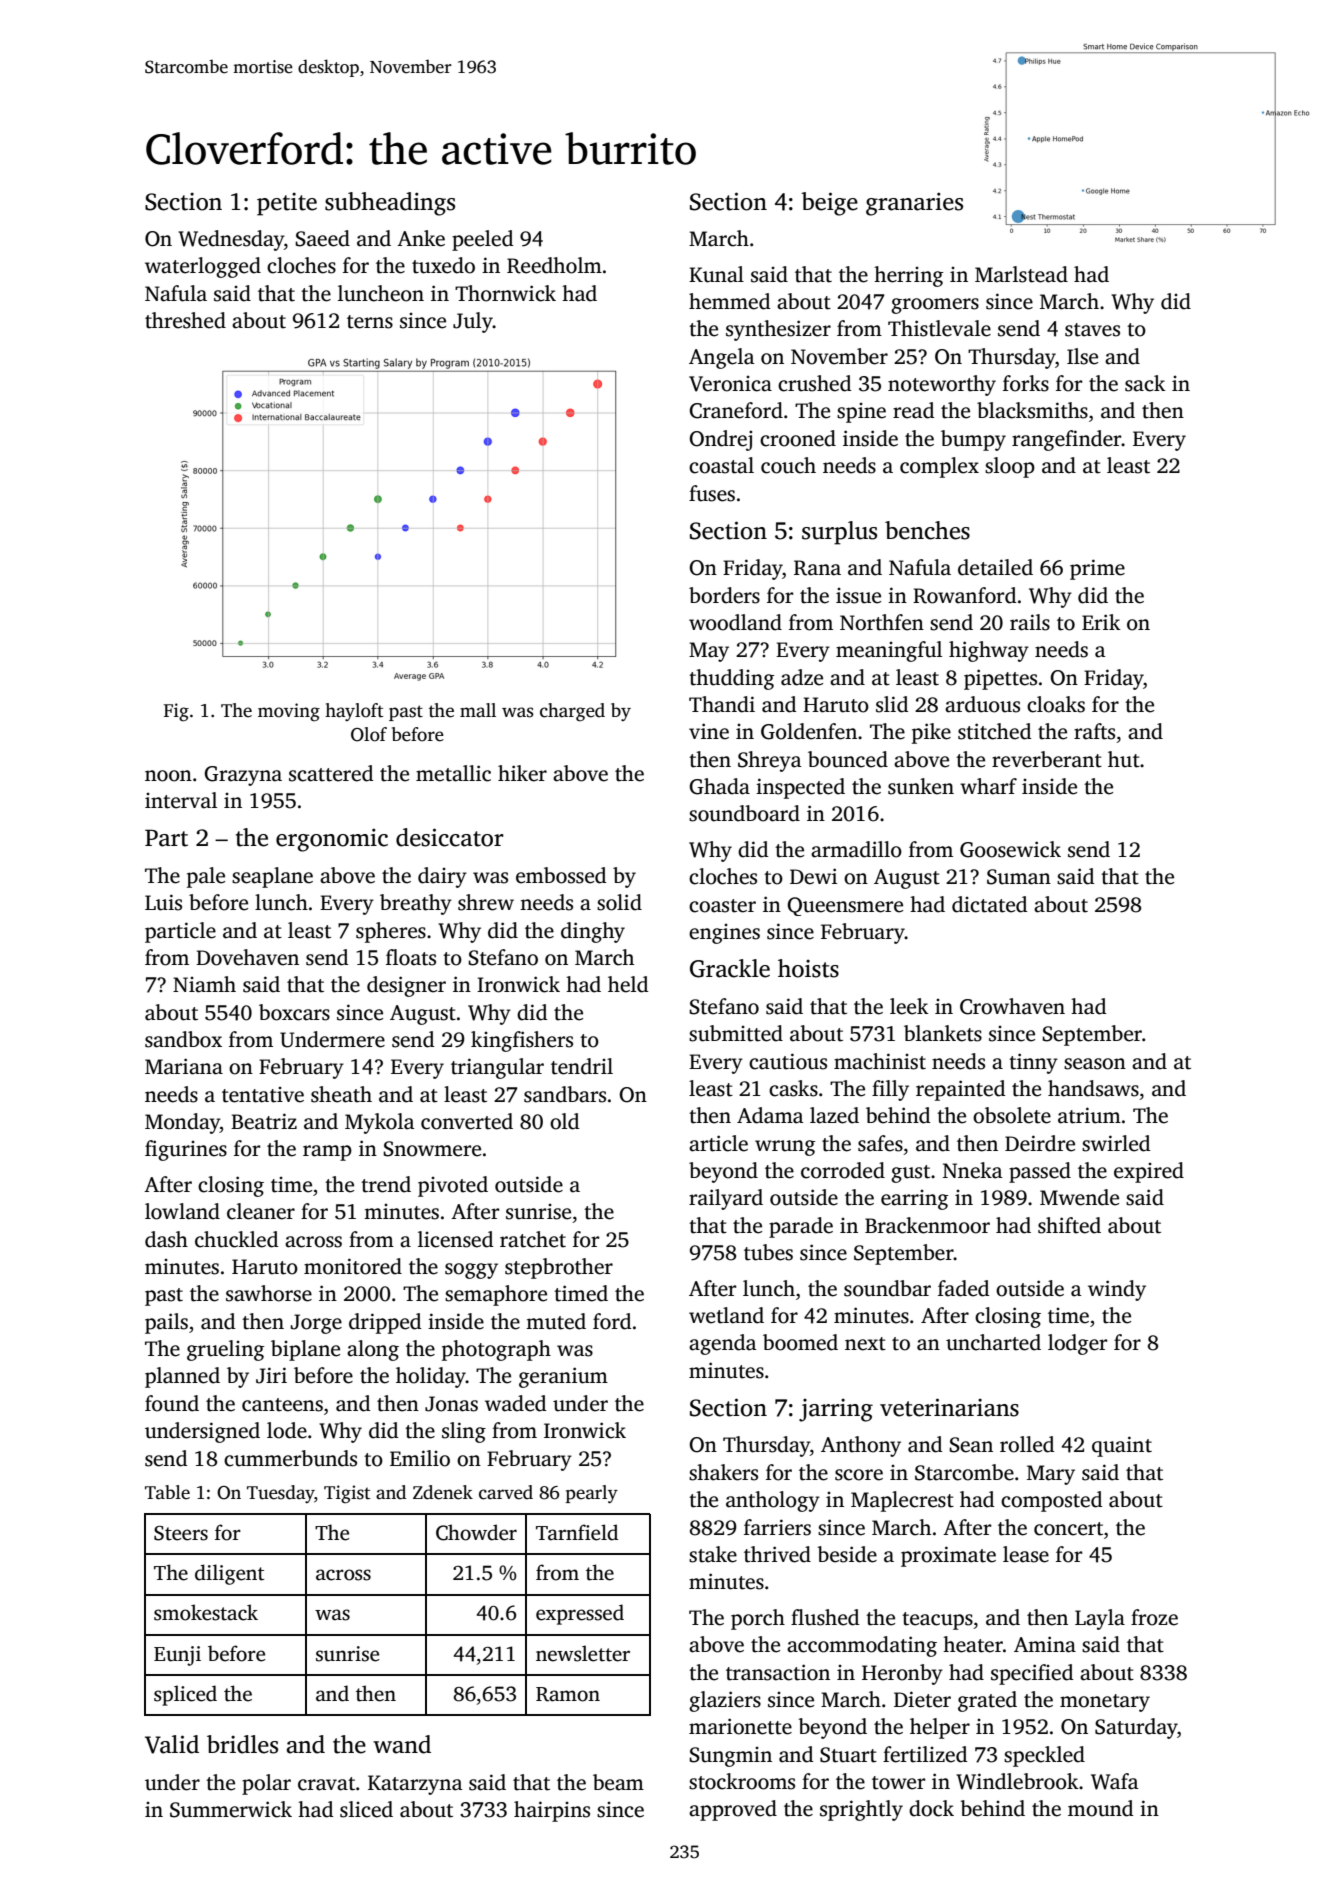 The width and height of the page is (1339, 1894). I want to click on Marlstead, so click(1021, 274).
